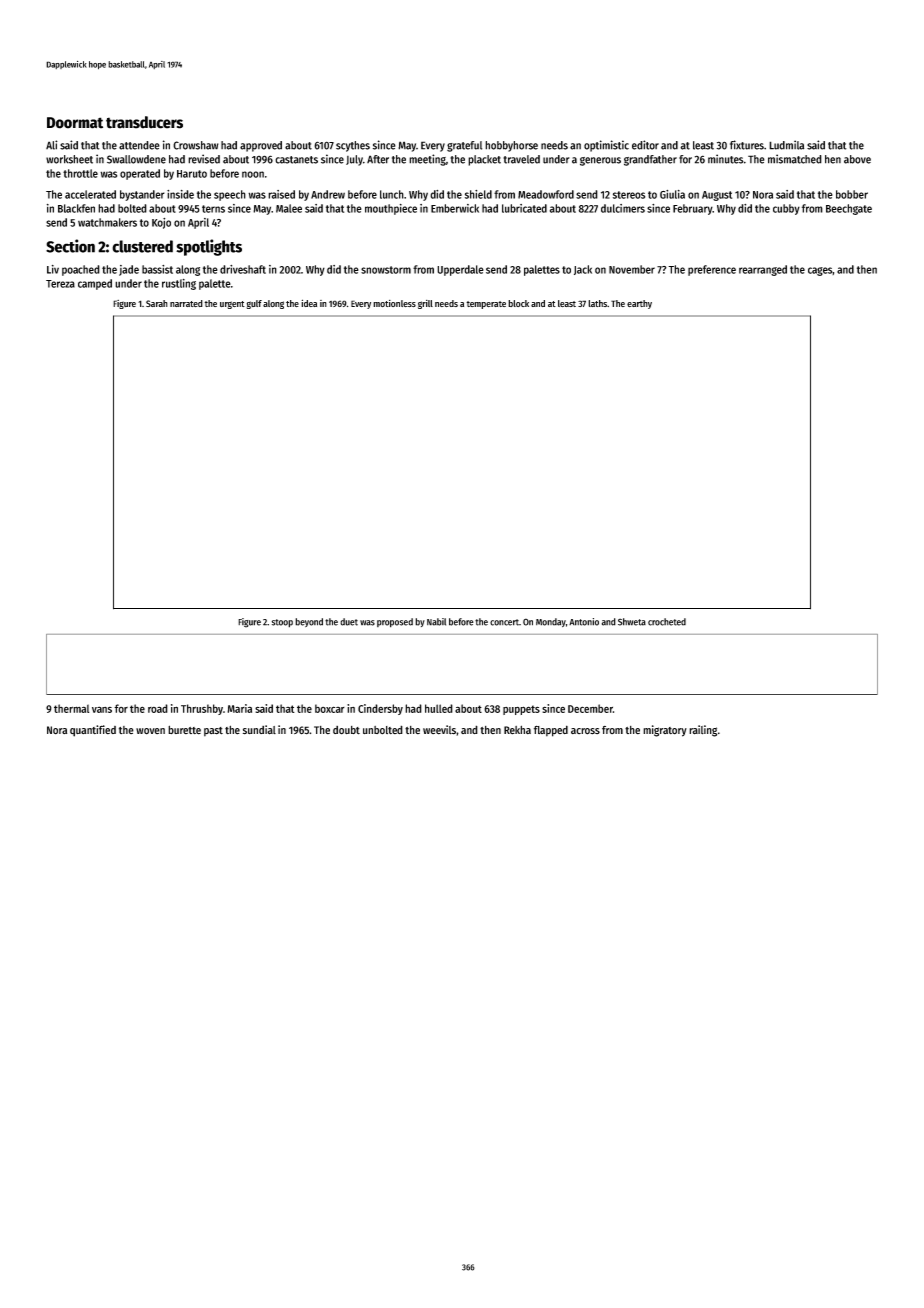  What do you see at coordinates (436, 622) in the screenshot?
I see `Nabil` at bounding box center [436, 622].
